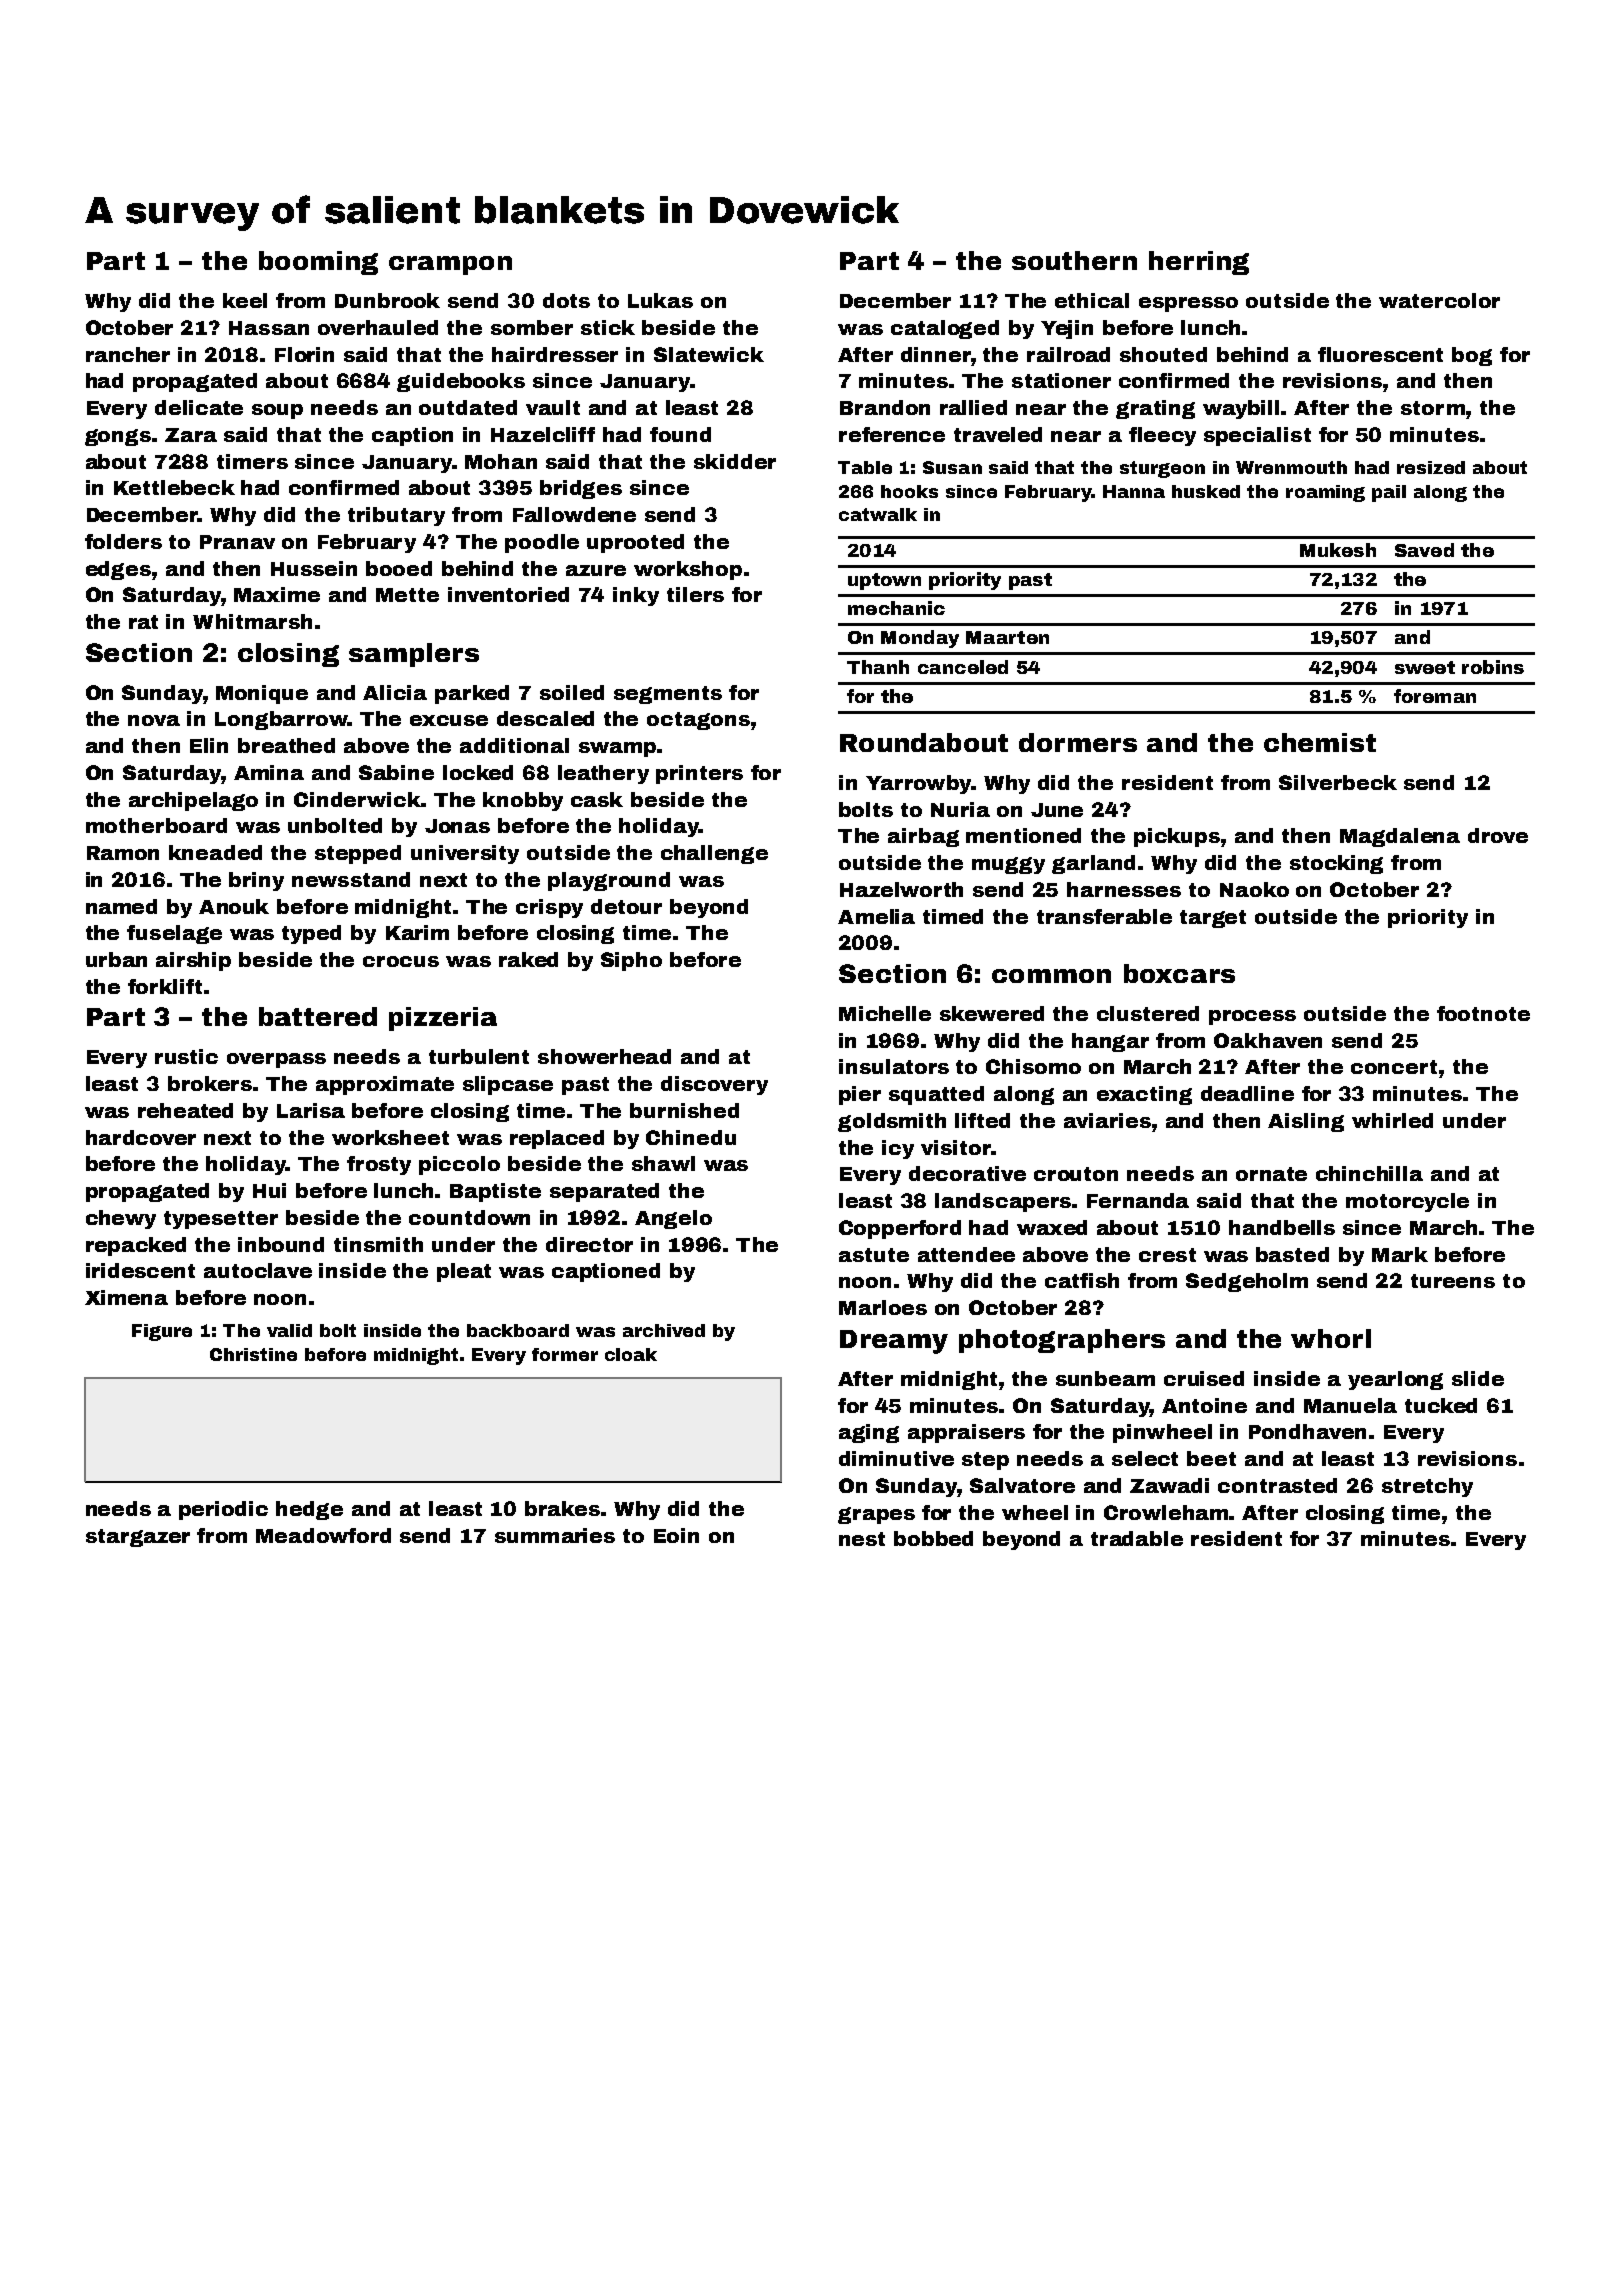 This screenshot has width=1620, height=2292. I want to click on southern, so click(1074, 260).
